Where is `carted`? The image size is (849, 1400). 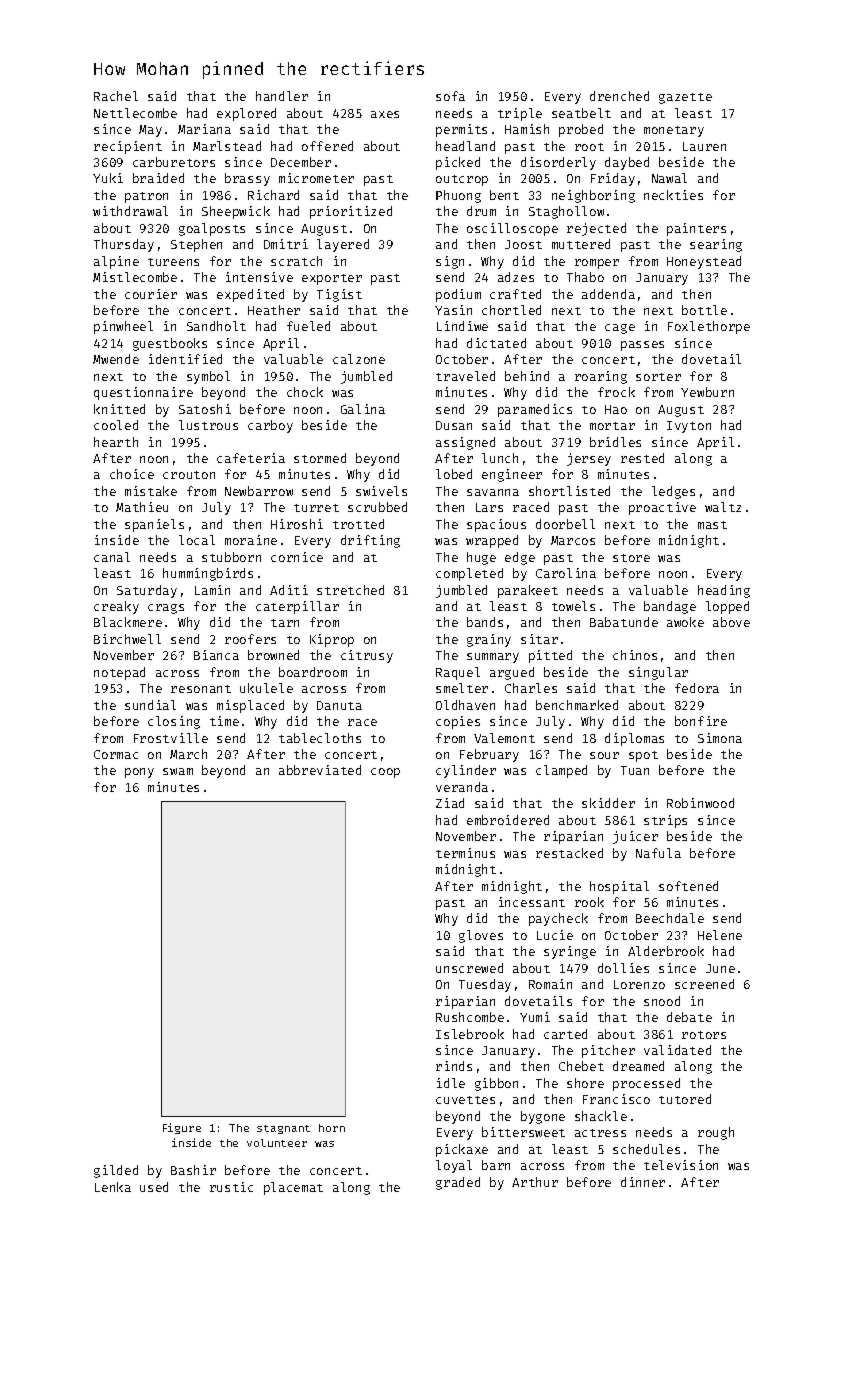
carted is located at coordinates (565, 1034).
